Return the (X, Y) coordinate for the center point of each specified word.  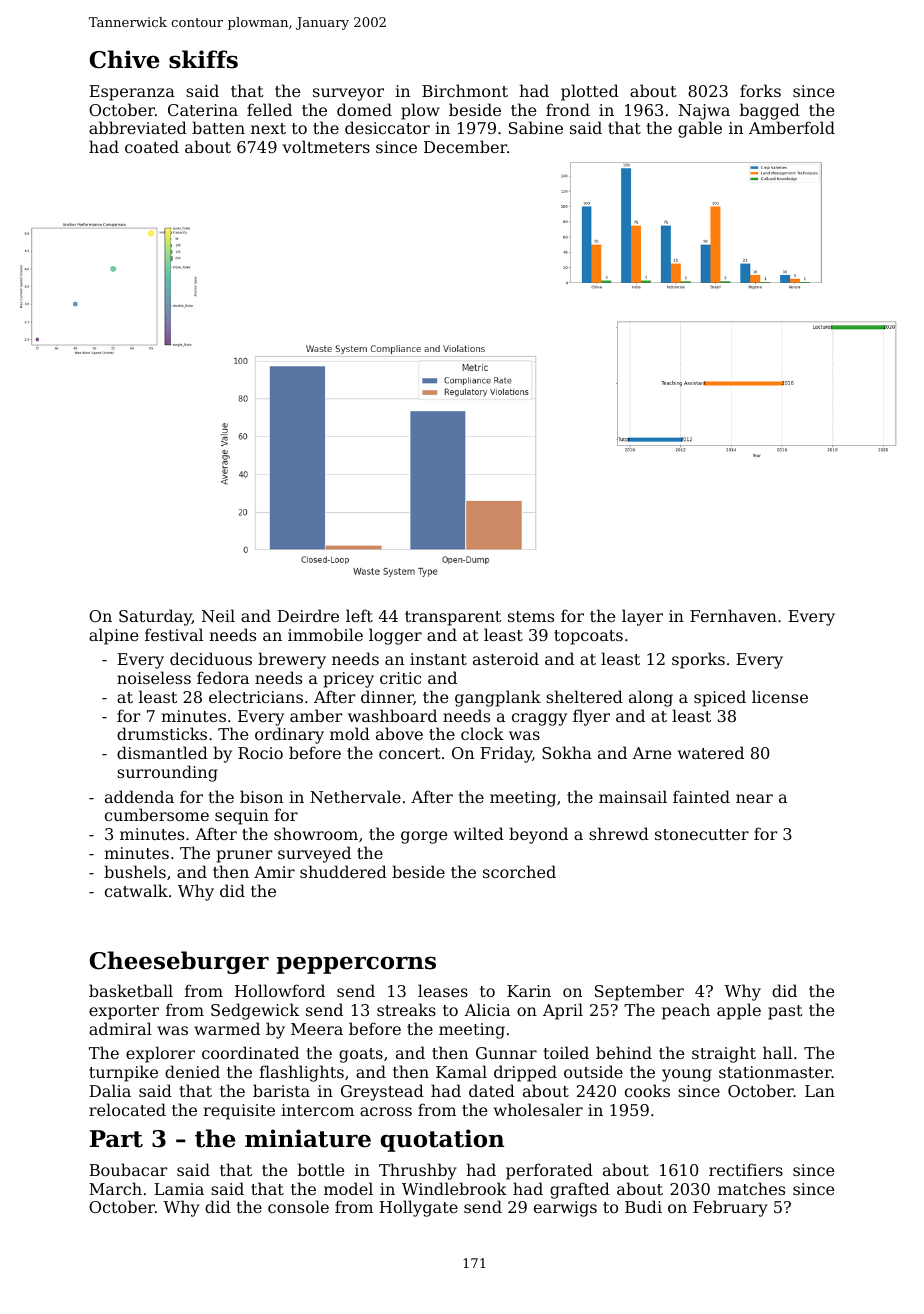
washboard (392, 715)
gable (700, 129)
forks (760, 90)
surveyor (348, 94)
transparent (453, 618)
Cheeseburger (179, 962)
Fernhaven (733, 615)
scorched (519, 871)
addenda (139, 796)
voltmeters (326, 146)
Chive (124, 59)
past (785, 1012)
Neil (218, 615)
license (780, 696)
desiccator (387, 127)
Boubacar (128, 1169)
